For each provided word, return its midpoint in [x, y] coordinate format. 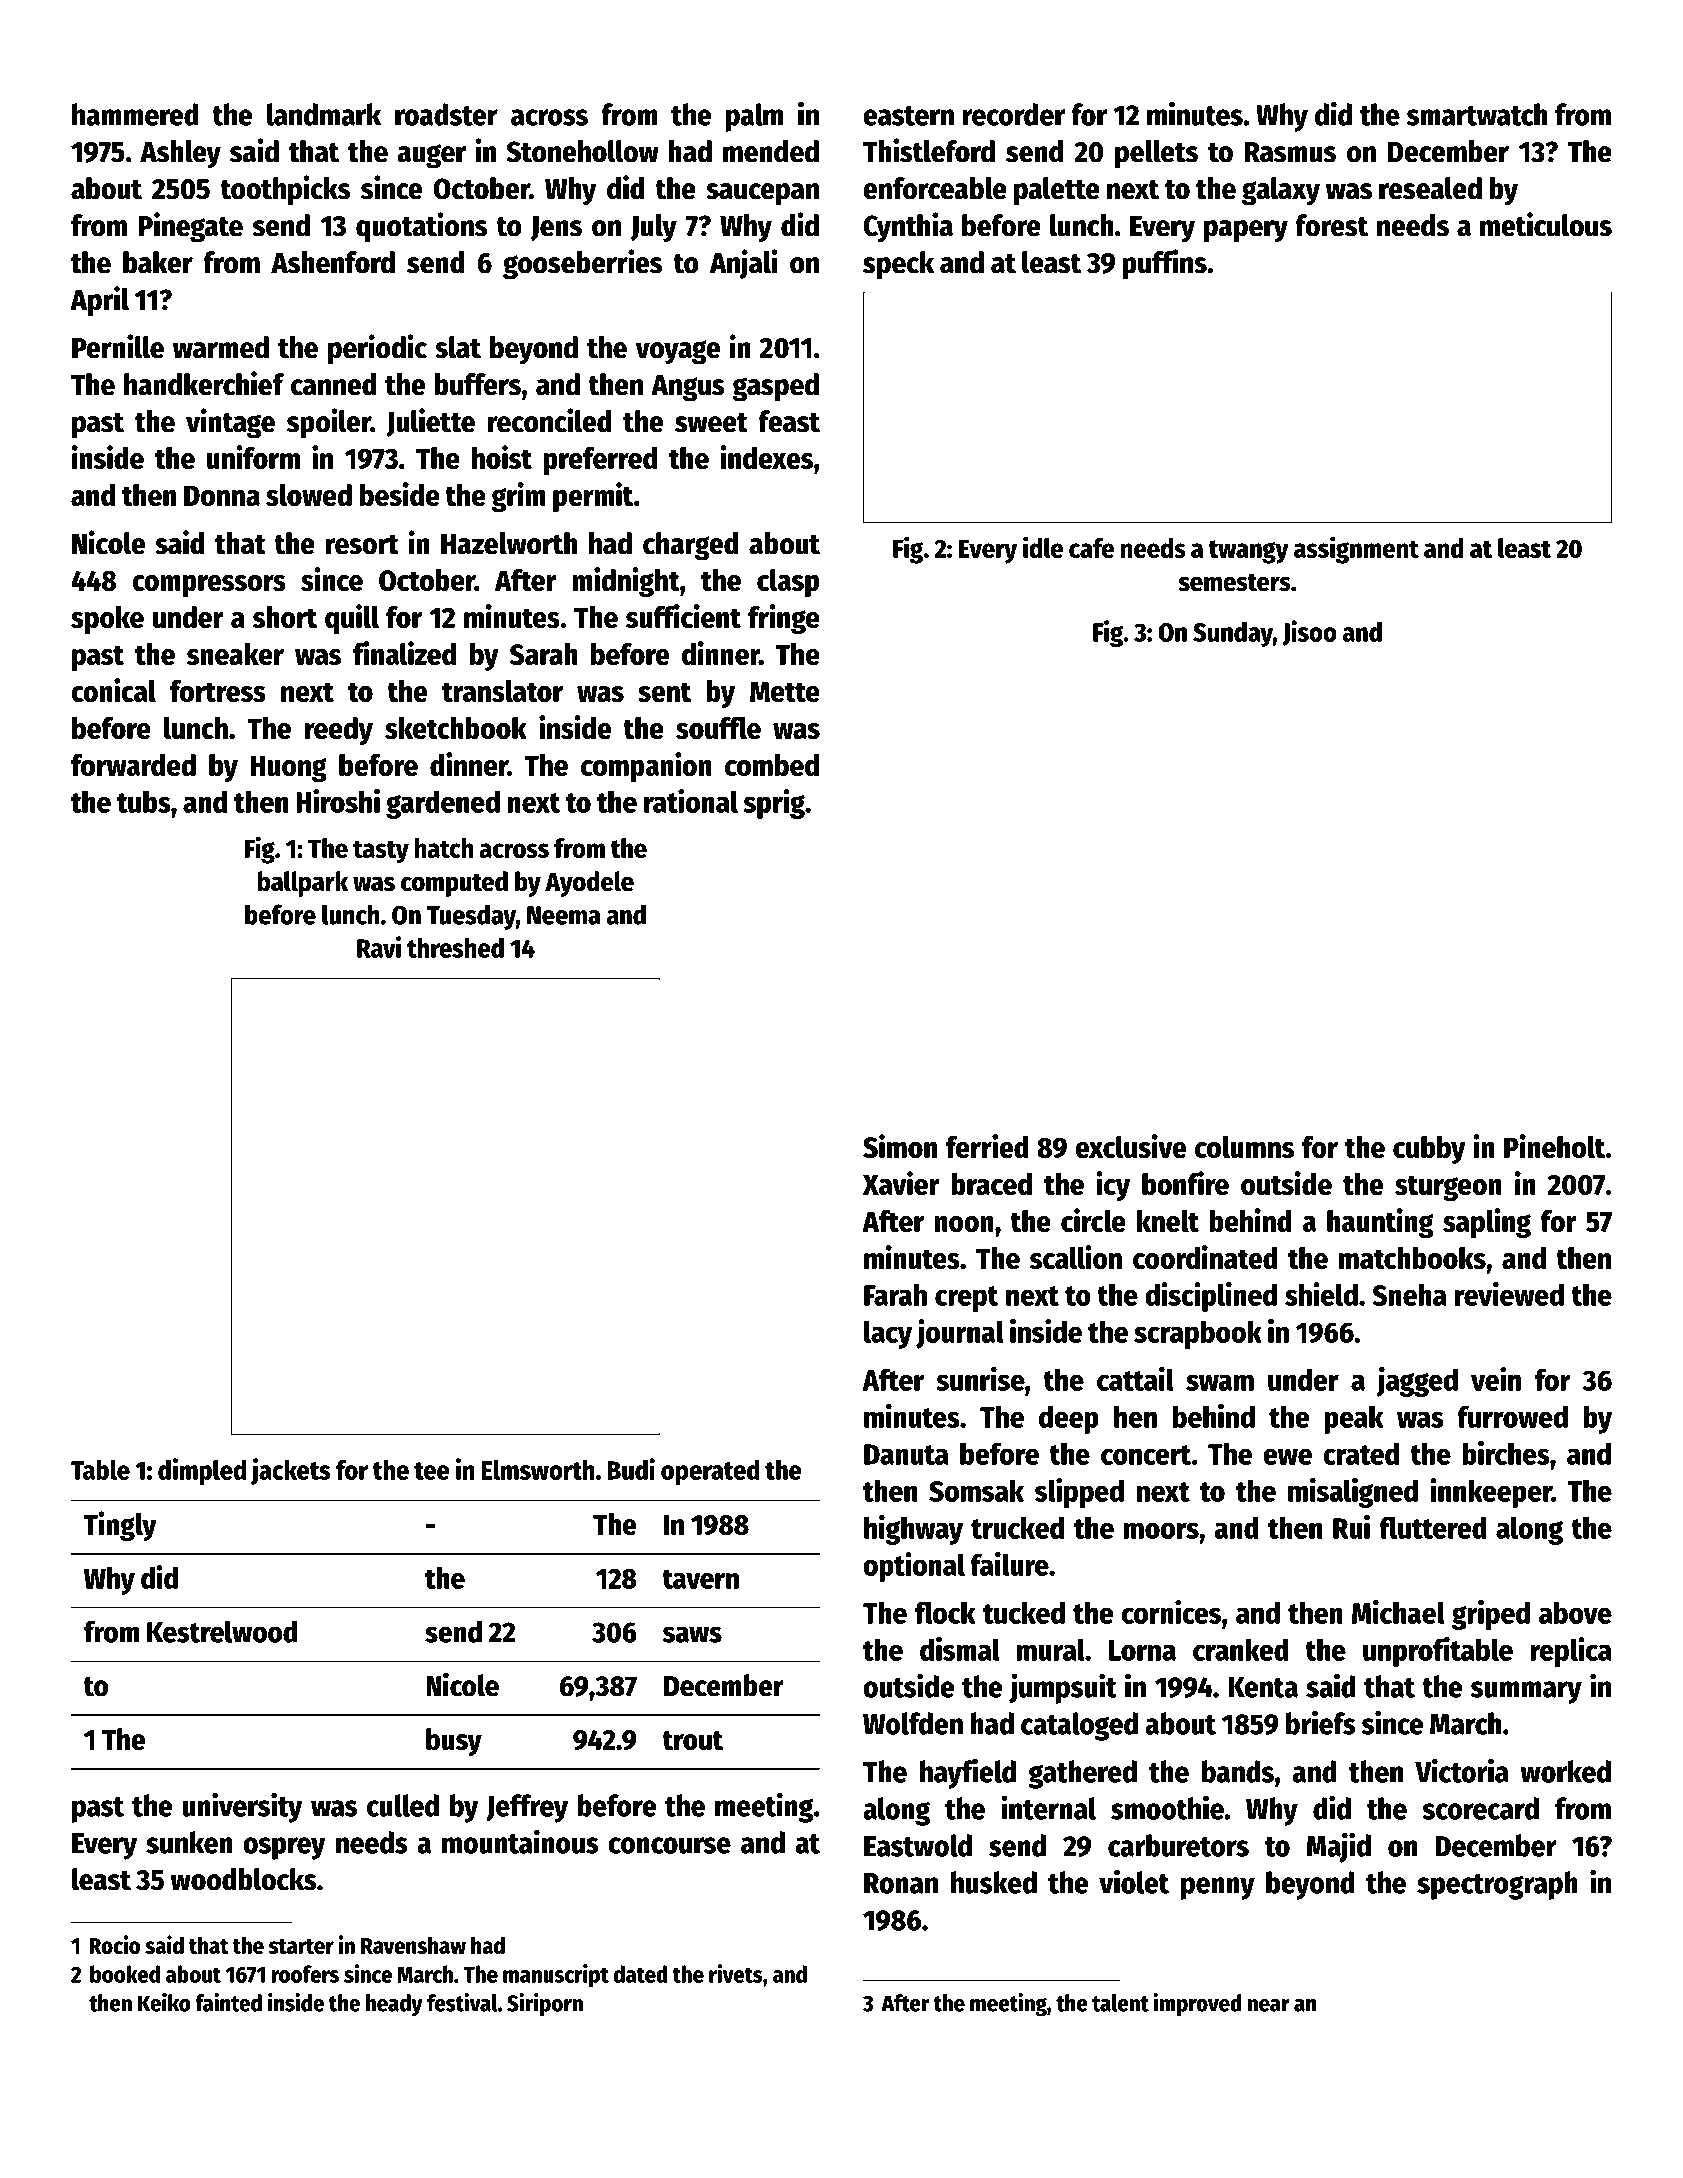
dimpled [202, 1471]
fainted [228, 2002]
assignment [1356, 550]
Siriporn [545, 2004]
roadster [446, 114]
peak [1353, 1419]
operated [710, 1472]
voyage [677, 352]
